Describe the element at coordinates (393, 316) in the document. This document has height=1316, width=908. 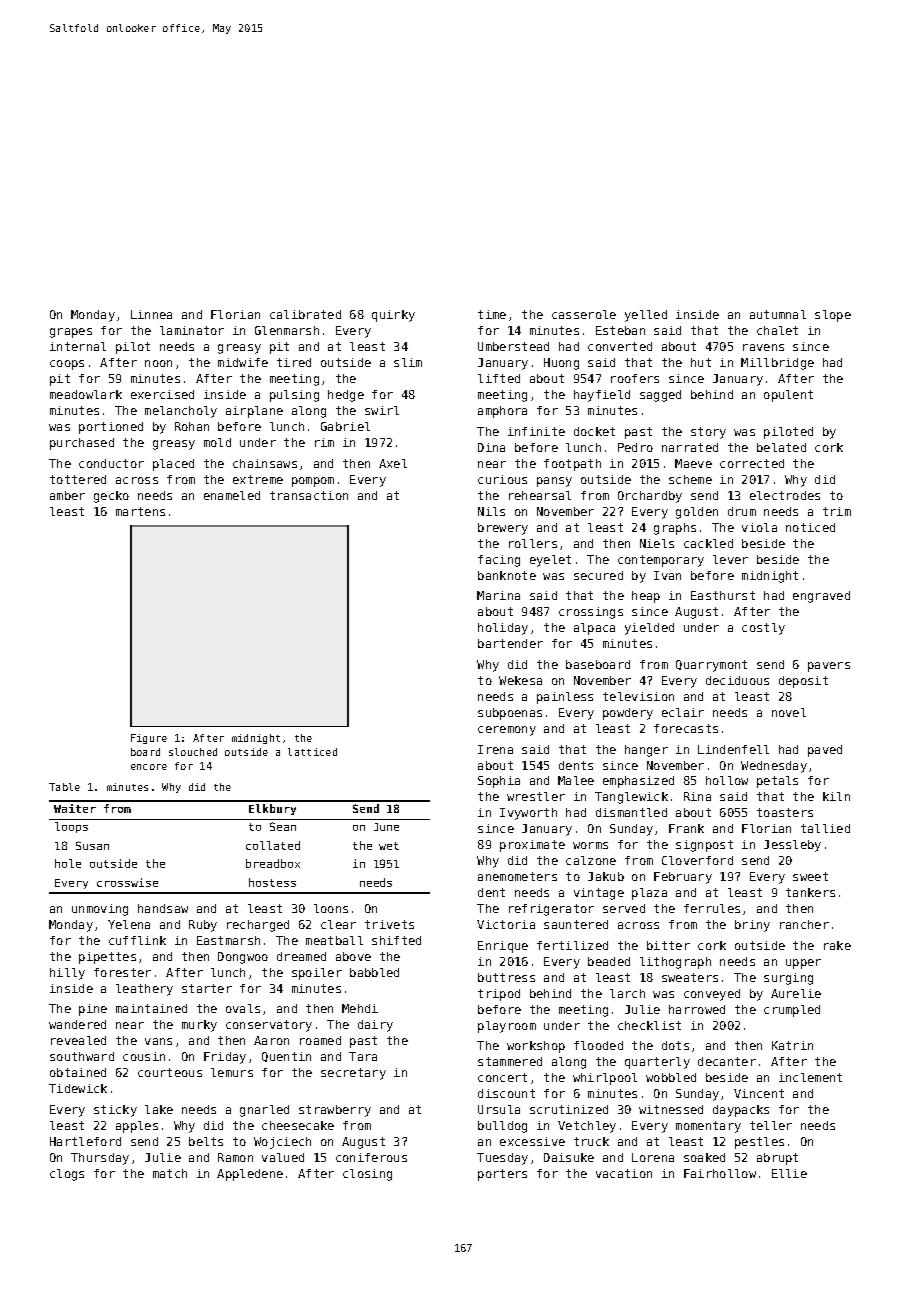
I see `quirky` at that location.
